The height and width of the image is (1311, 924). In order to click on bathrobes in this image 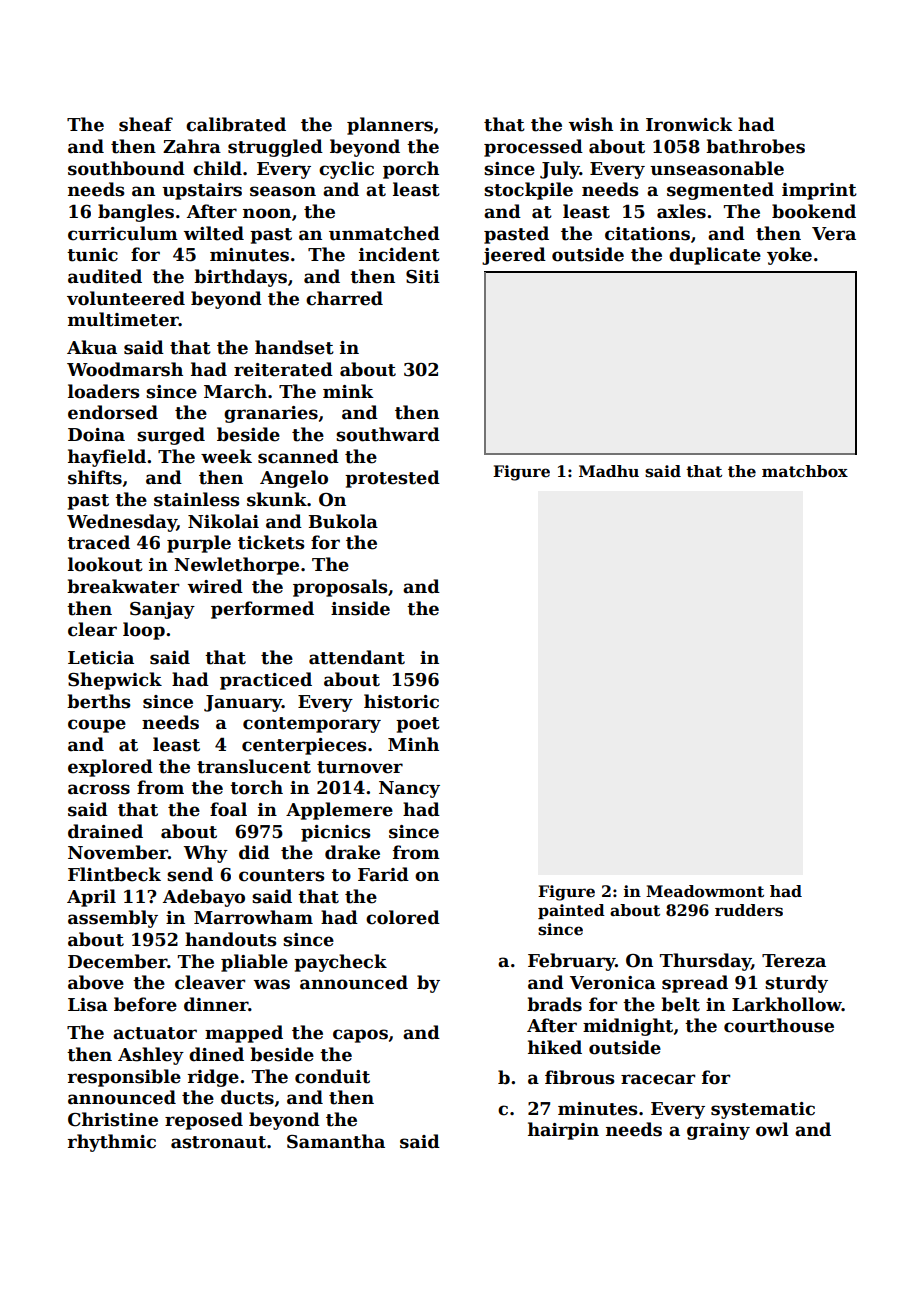, I will do `click(755, 146)`.
